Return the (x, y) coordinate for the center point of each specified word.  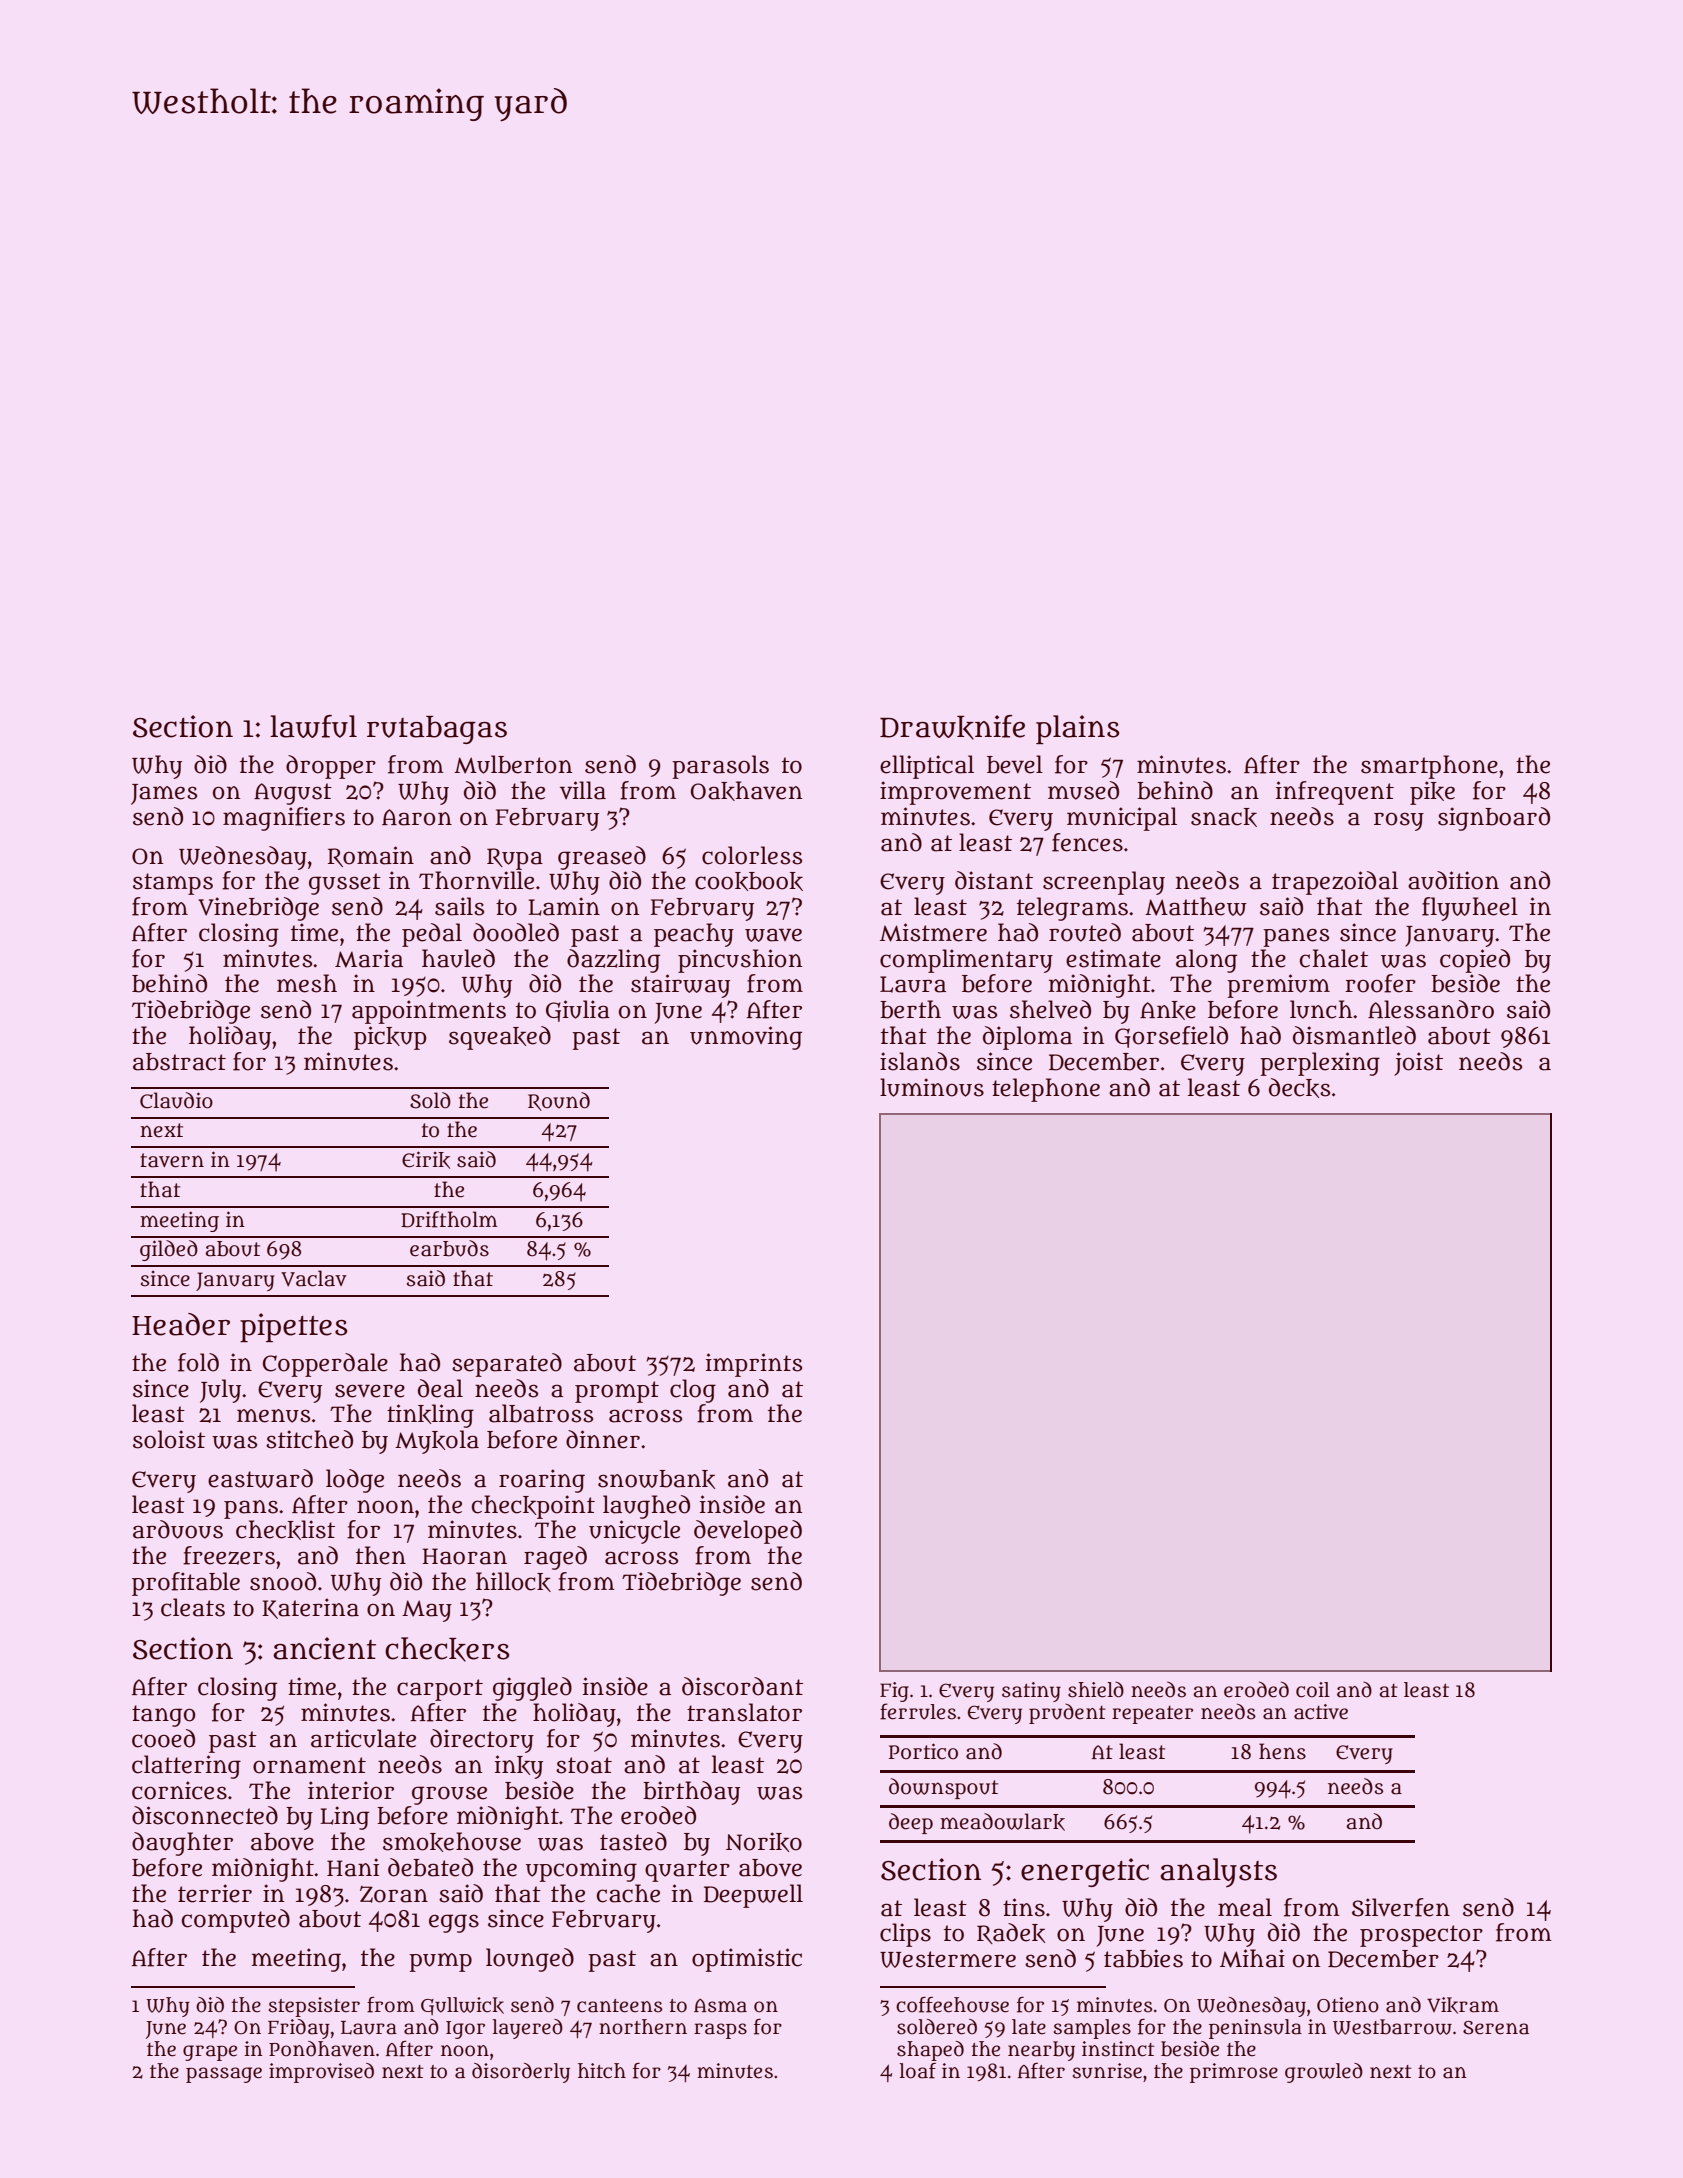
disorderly (521, 2073)
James (164, 794)
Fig (894, 1692)
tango (164, 1716)
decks (1299, 1088)
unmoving (746, 1038)
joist (1418, 1064)
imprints (754, 1365)
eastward (260, 1478)
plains (1078, 729)
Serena (1496, 2028)
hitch (602, 2071)
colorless (752, 855)
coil (1313, 1690)
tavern (172, 1160)
